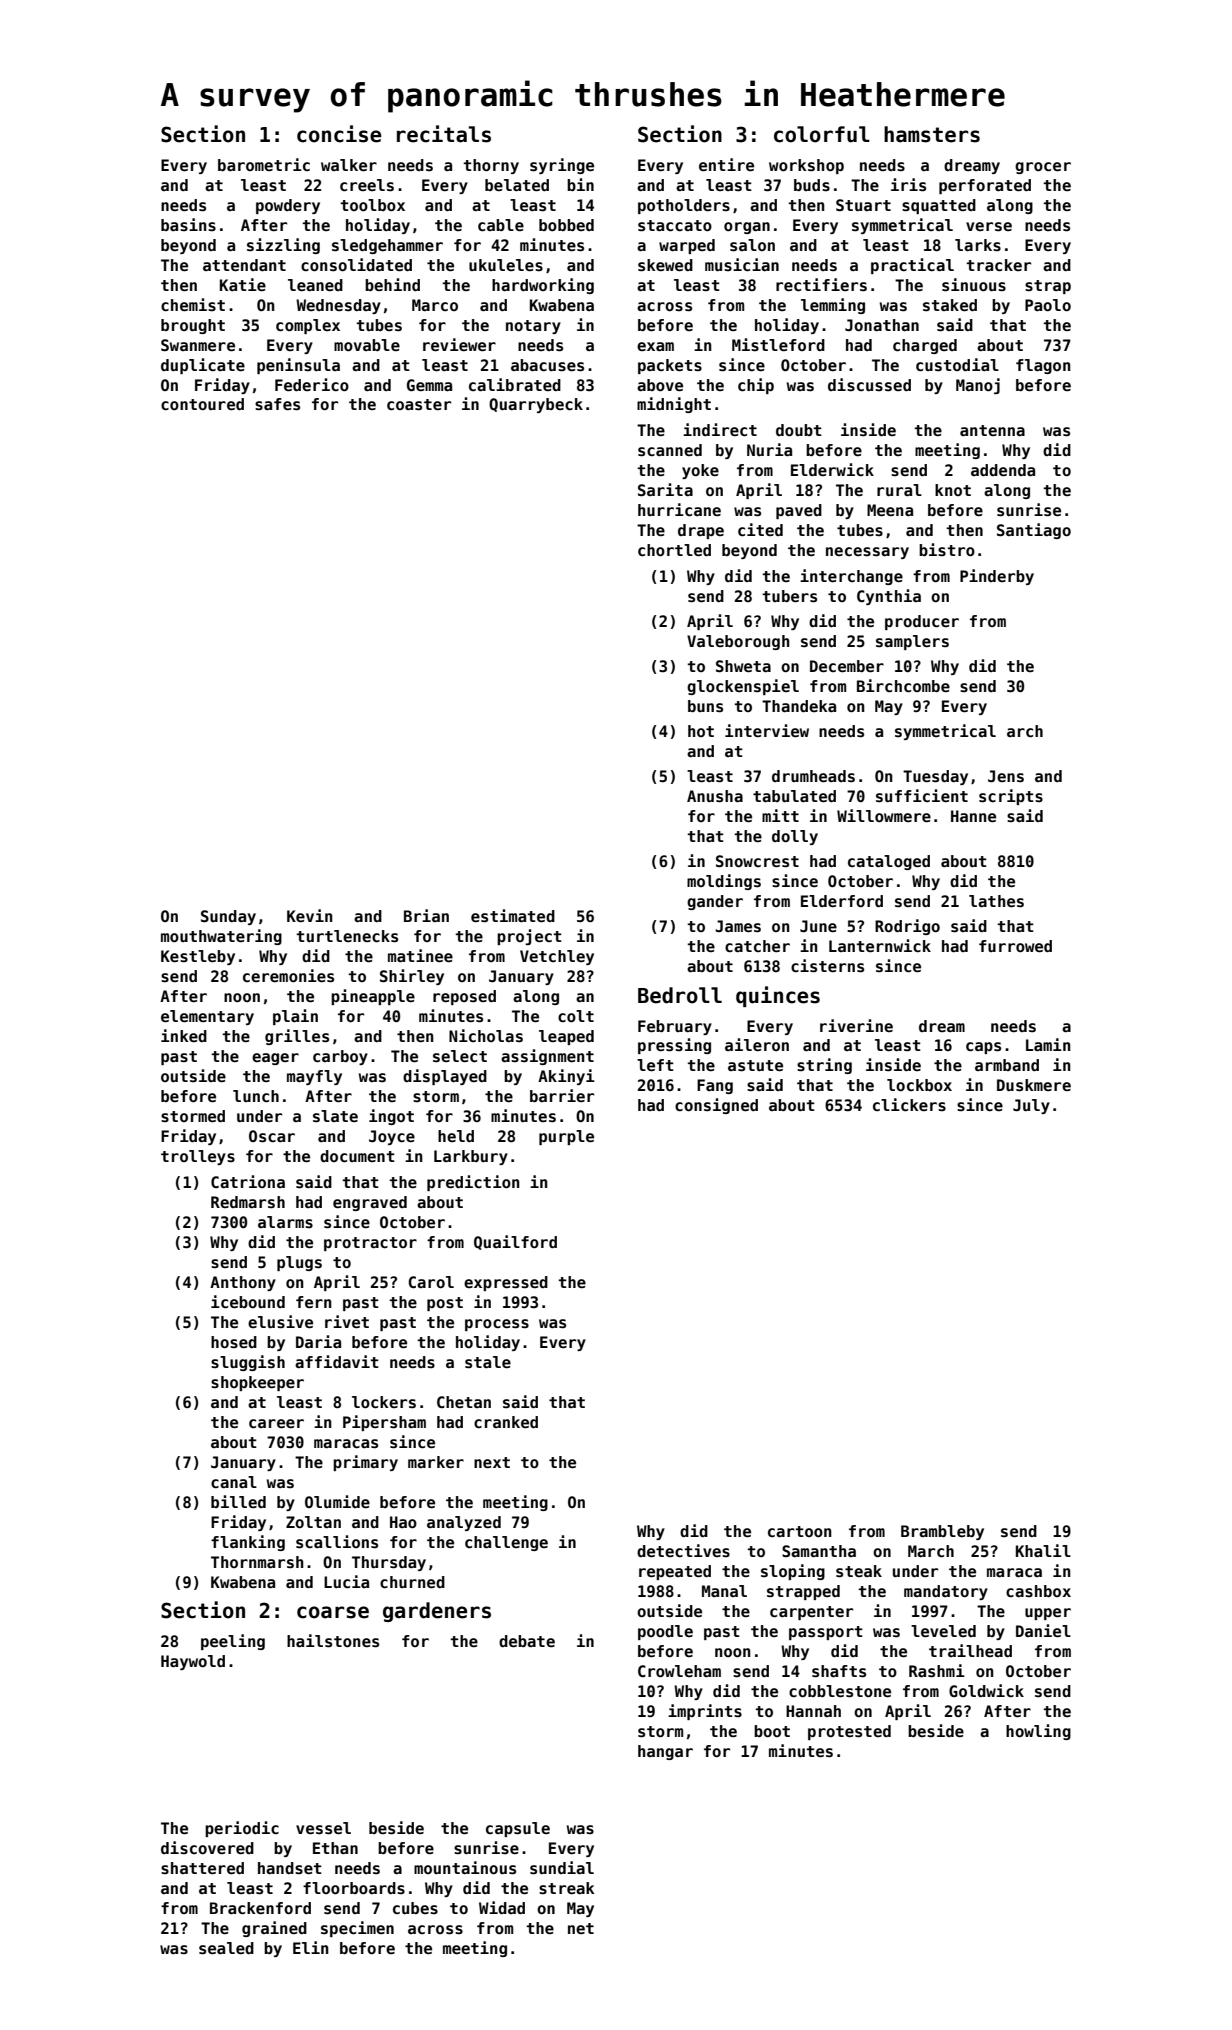 Image resolution: width=1232 pixels, height=2030 pixels. Describe the element at coordinates (226, 1948) in the screenshot. I see `sealed` at that location.
